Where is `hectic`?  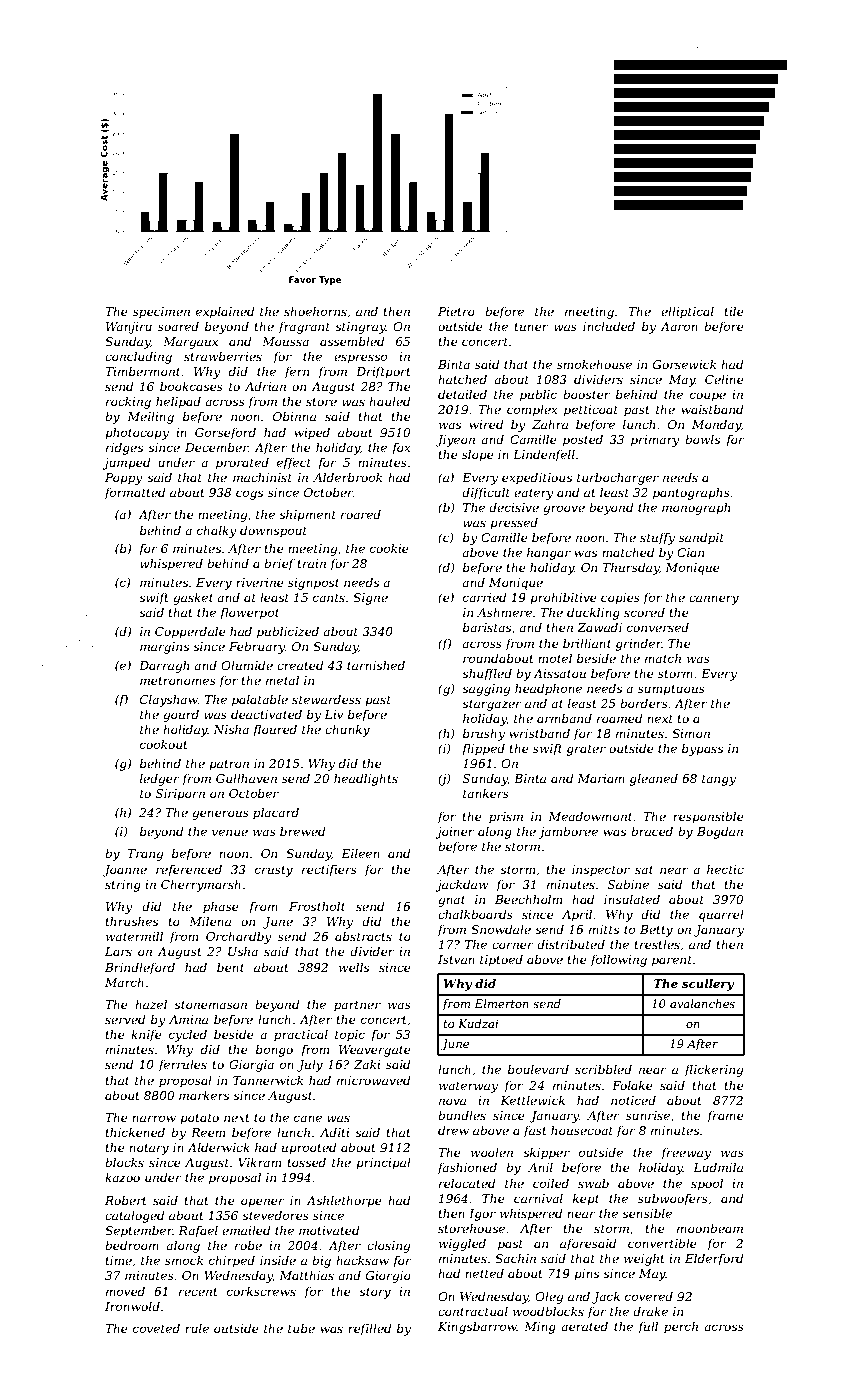 hectic is located at coordinates (725, 869).
